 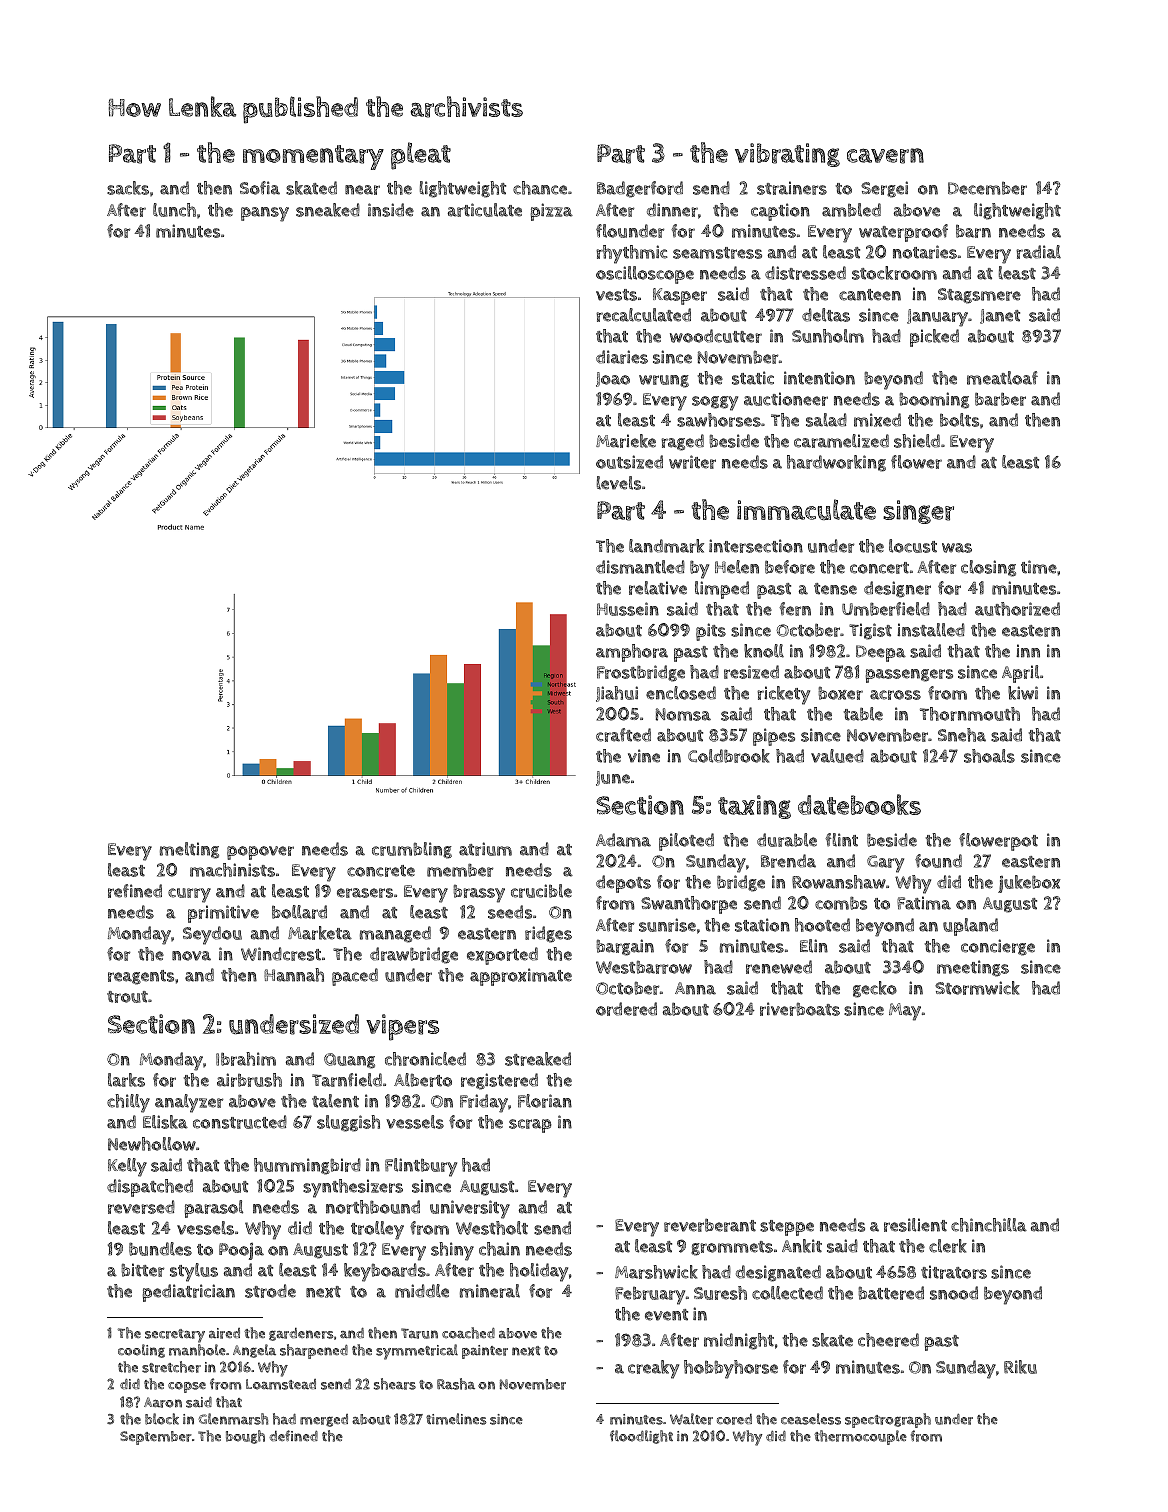 I want to click on floodlight, so click(x=641, y=1437).
